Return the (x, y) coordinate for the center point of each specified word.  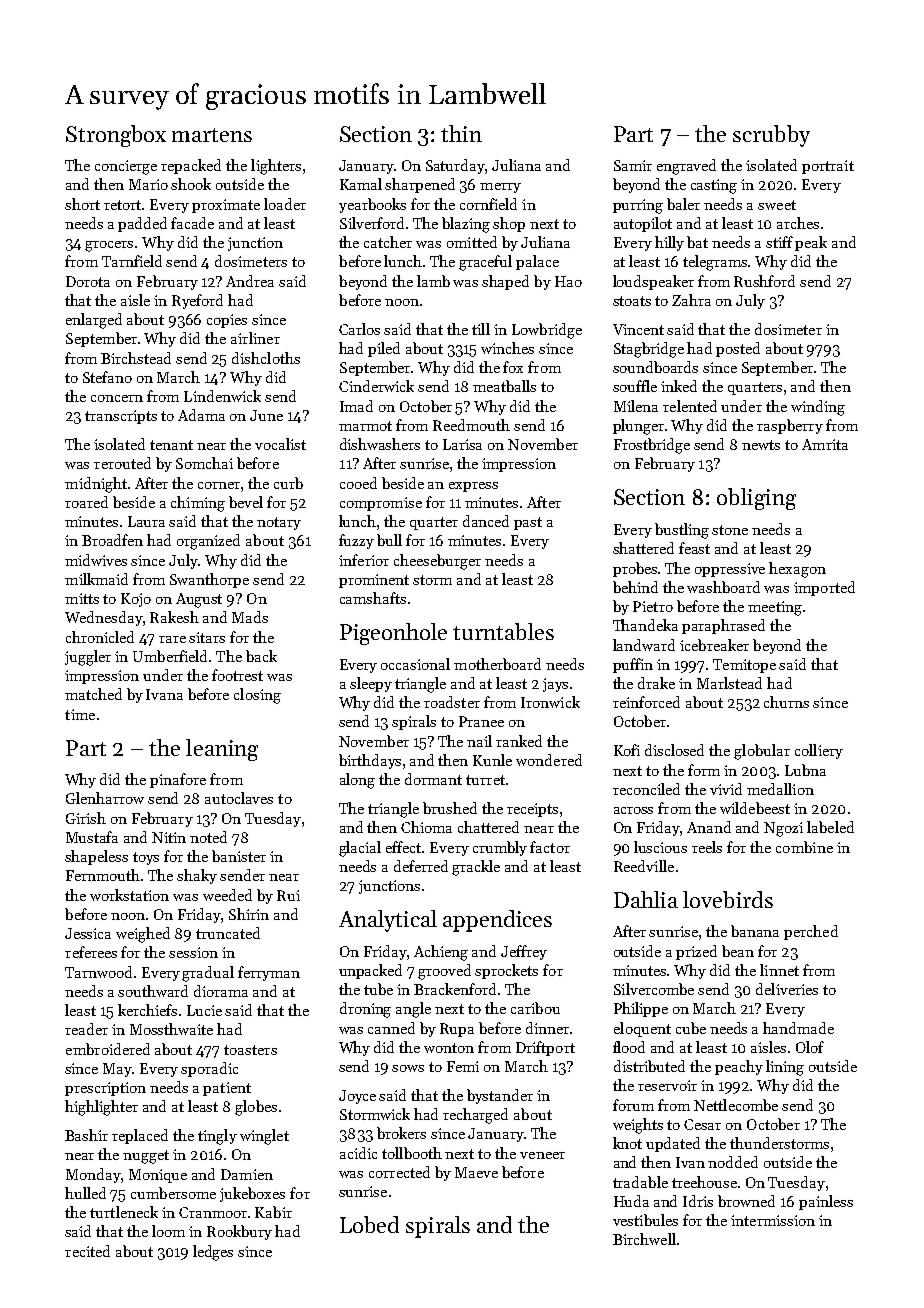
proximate (226, 206)
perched (811, 932)
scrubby (771, 136)
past (528, 523)
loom (168, 1231)
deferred (421, 866)
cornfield (488, 204)
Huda (631, 1201)
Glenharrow (105, 798)
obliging (756, 499)
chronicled (100, 637)
